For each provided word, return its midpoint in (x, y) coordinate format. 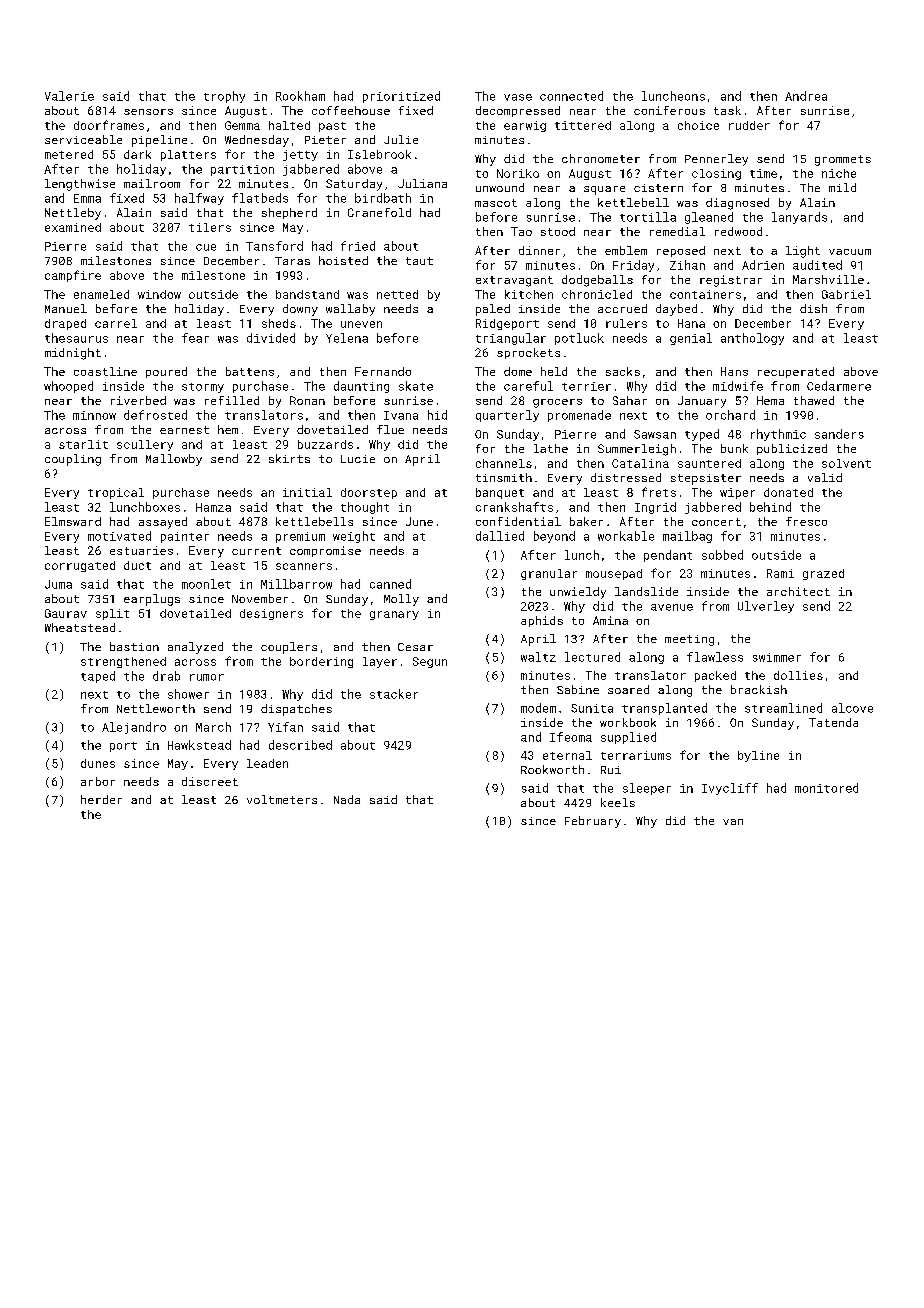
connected (571, 96)
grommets (843, 160)
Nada (347, 799)
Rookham (300, 96)
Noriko (518, 173)
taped (98, 677)
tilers (210, 227)
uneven (361, 324)
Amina (610, 620)
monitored (826, 788)
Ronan (307, 400)
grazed (823, 574)
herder (101, 799)
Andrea (806, 96)
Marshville (828, 279)
